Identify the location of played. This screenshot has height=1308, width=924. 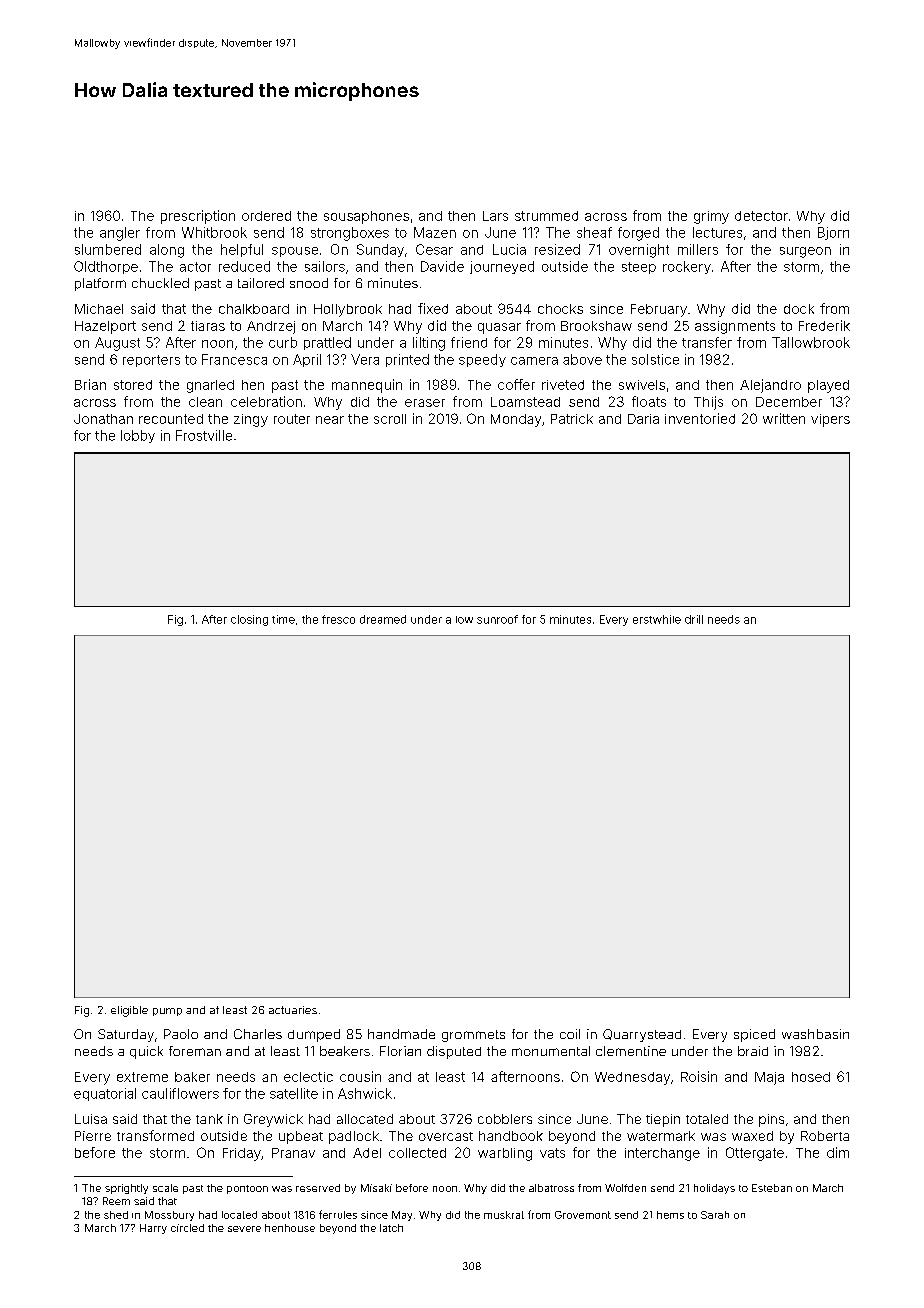
(828, 386).
